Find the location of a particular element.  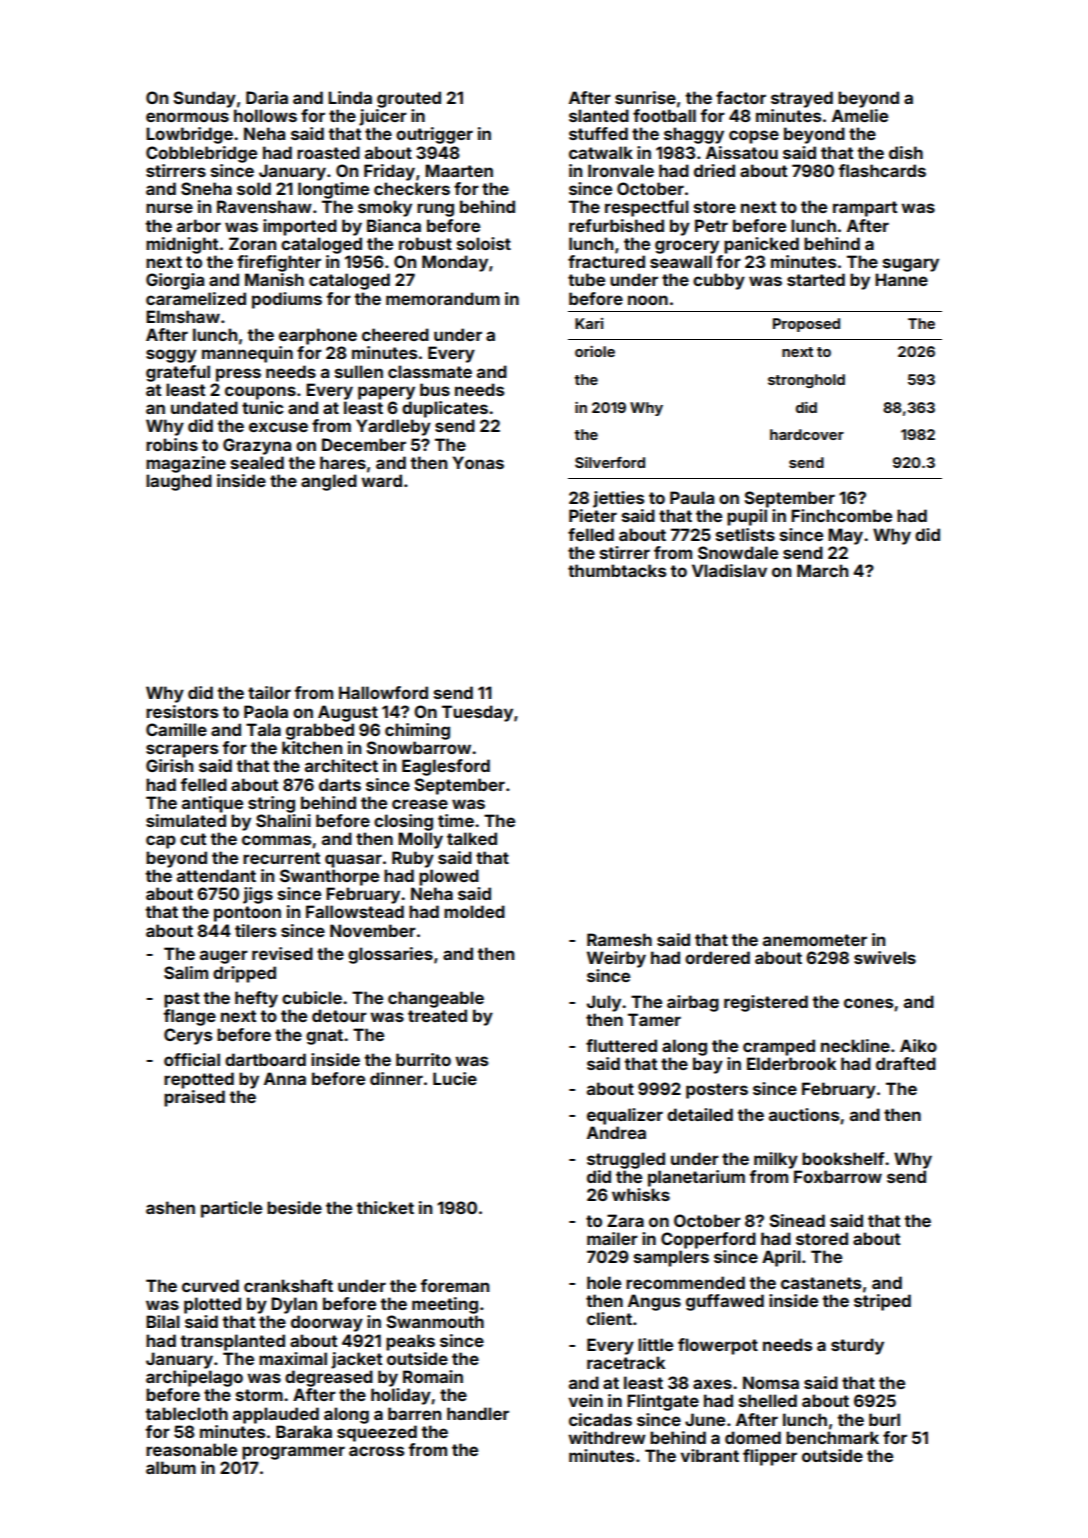

Tamer is located at coordinates (654, 1019).
